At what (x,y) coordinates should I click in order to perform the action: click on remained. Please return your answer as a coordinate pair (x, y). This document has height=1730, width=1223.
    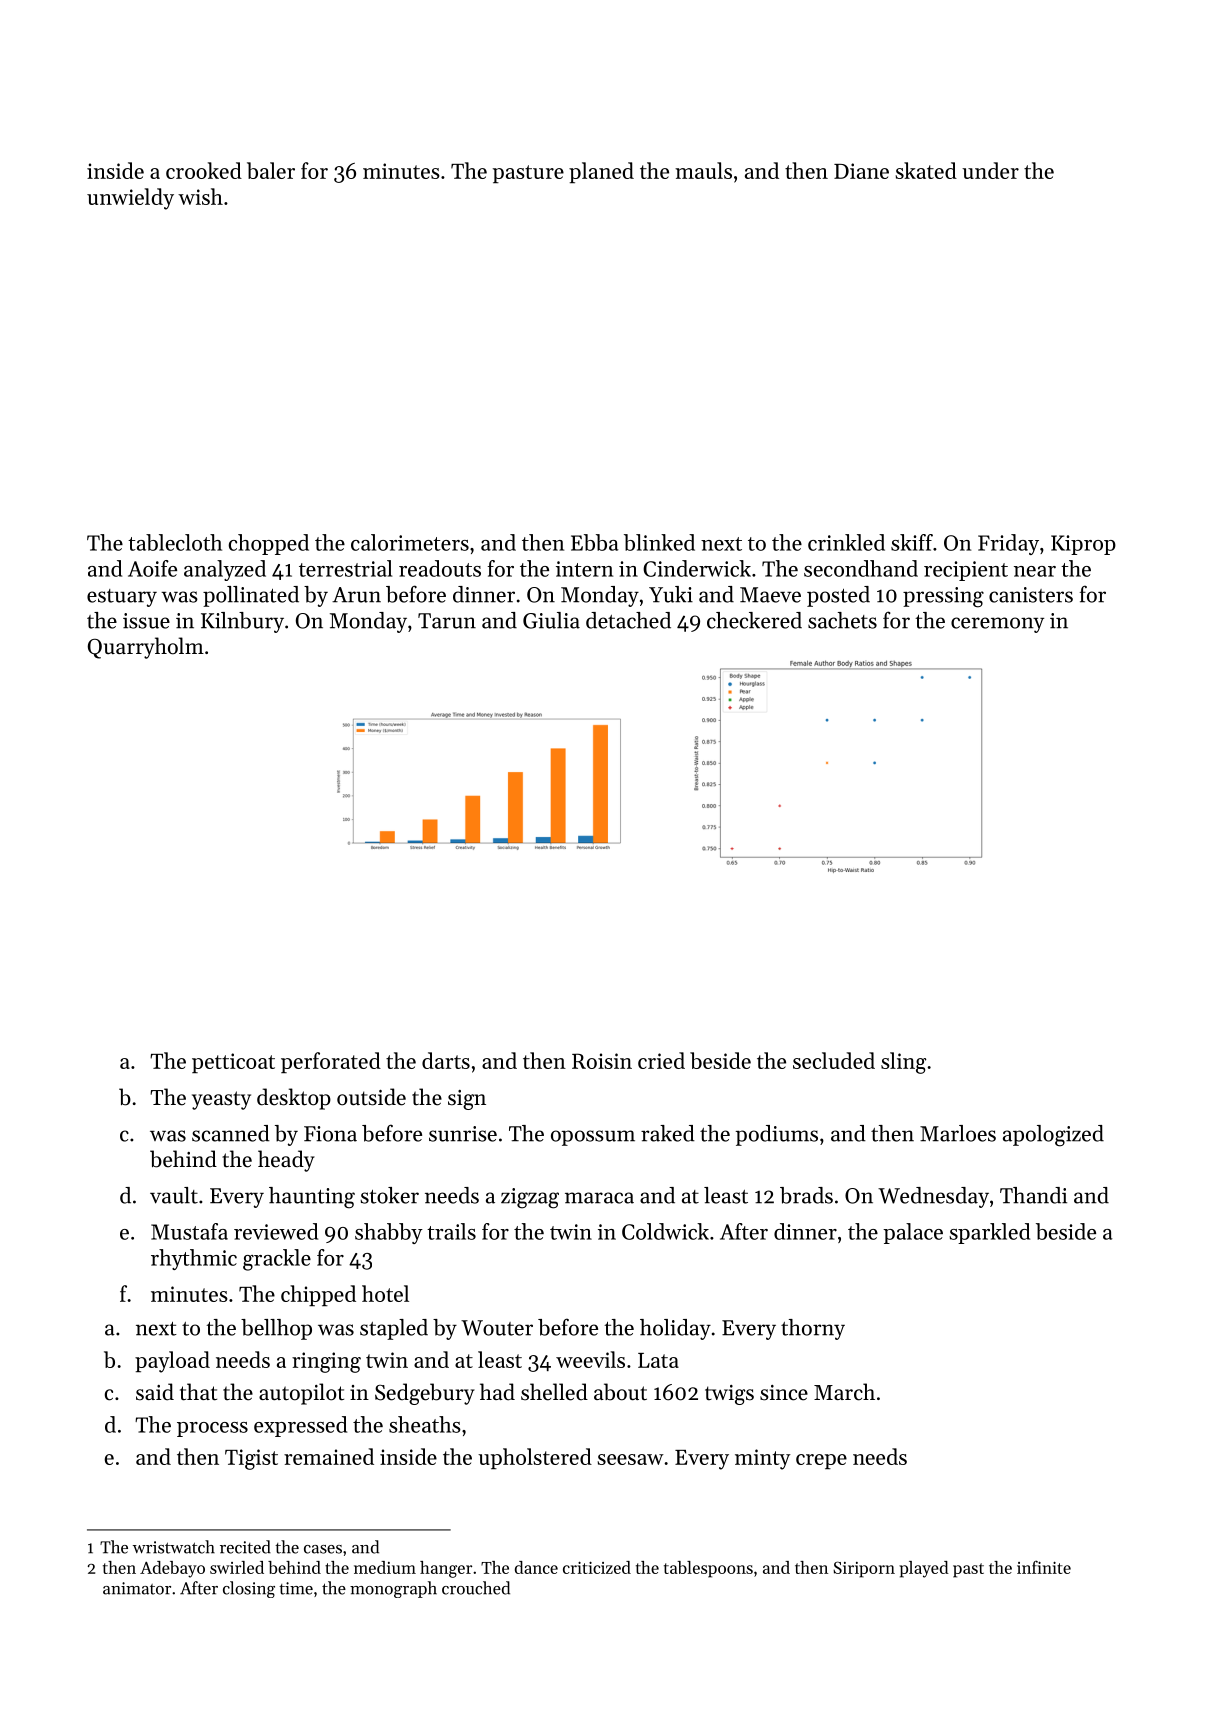
    Looking at the image, I should click on (329, 1456).
